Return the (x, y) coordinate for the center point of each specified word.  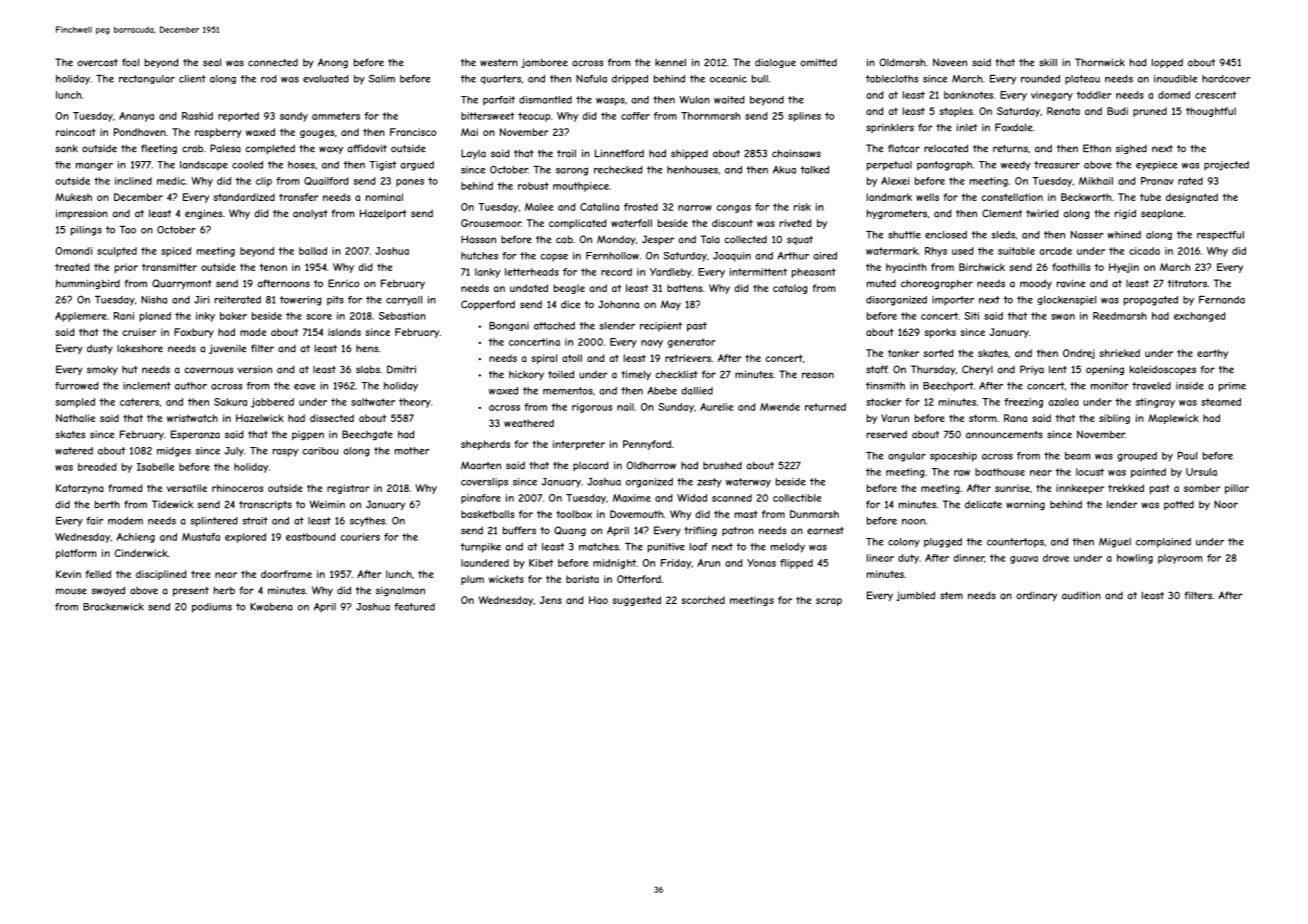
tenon (273, 267)
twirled (1042, 213)
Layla (473, 154)
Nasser (1087, 235)
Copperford (488, 305)
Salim (382, 79)
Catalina (599, 207)
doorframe (286, 574)
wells (927, 197)
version (255, 370)
